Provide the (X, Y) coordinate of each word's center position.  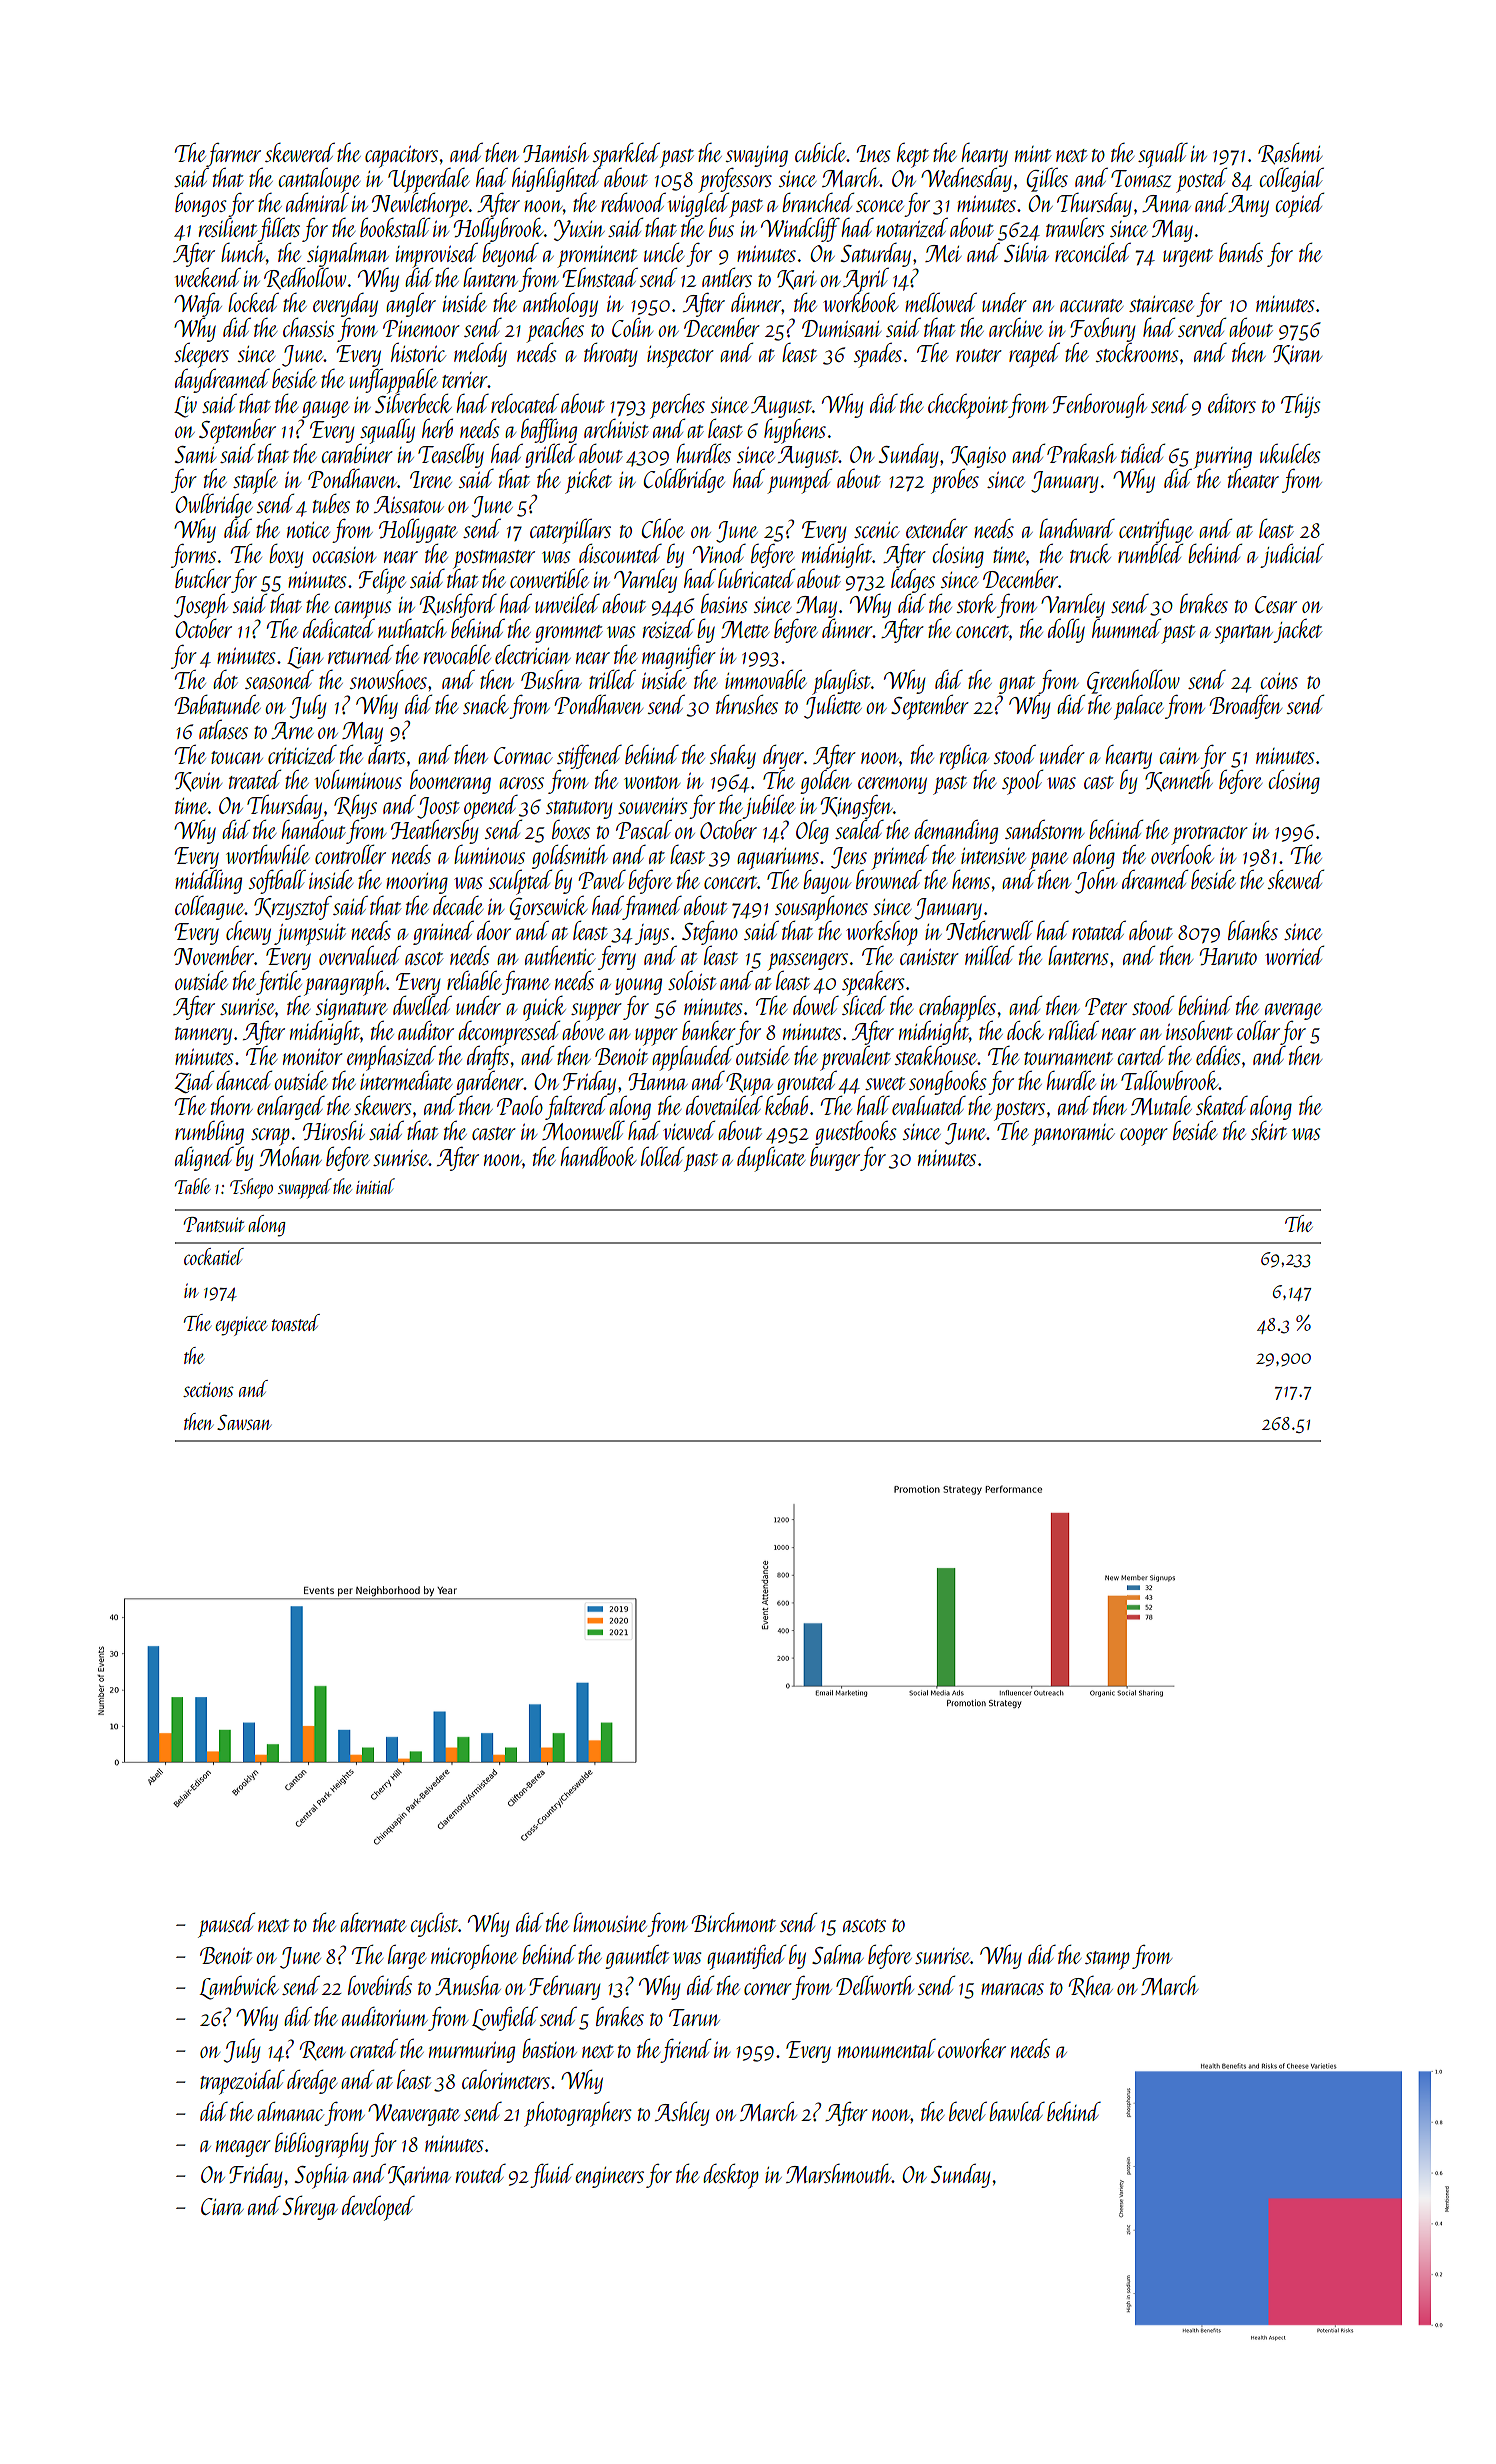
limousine (610, 1922)
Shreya (310, 2208)
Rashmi (1290, 154)
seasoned (279, 679)
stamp (1107, 1960)
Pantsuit (214, 1224)
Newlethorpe (420, 205)
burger (835, 1159)
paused (226, 1925)
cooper (1144, 1137)
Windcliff (800, 230)
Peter (1106, 1006)
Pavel (602, 879)
